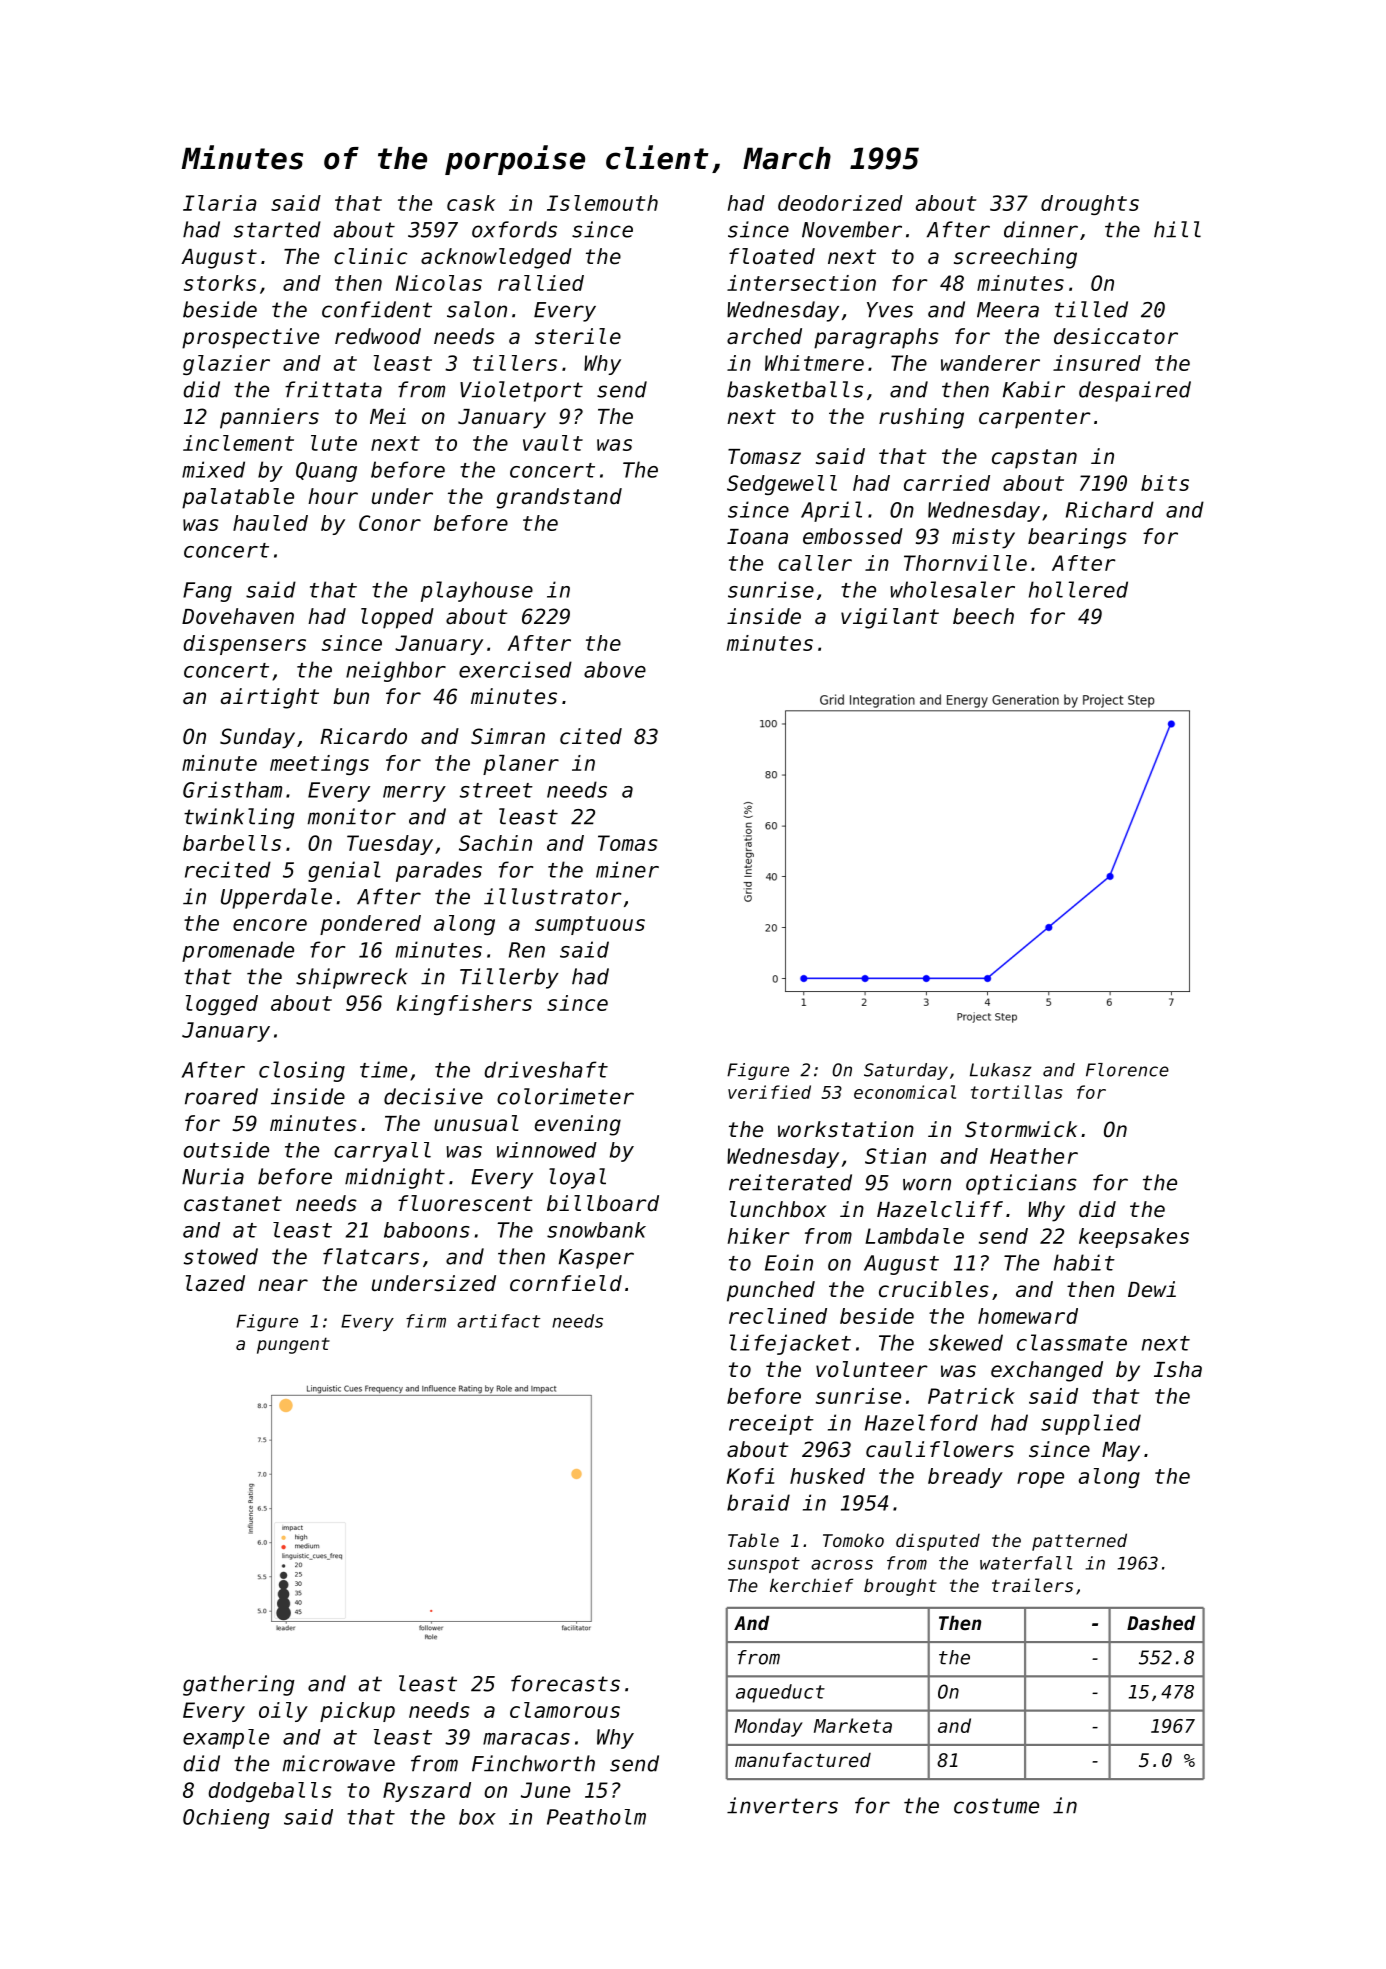  What do you see at coordinates (983, 616) in the screenshot?
I see `beech` at bounding box center [983, 616].
